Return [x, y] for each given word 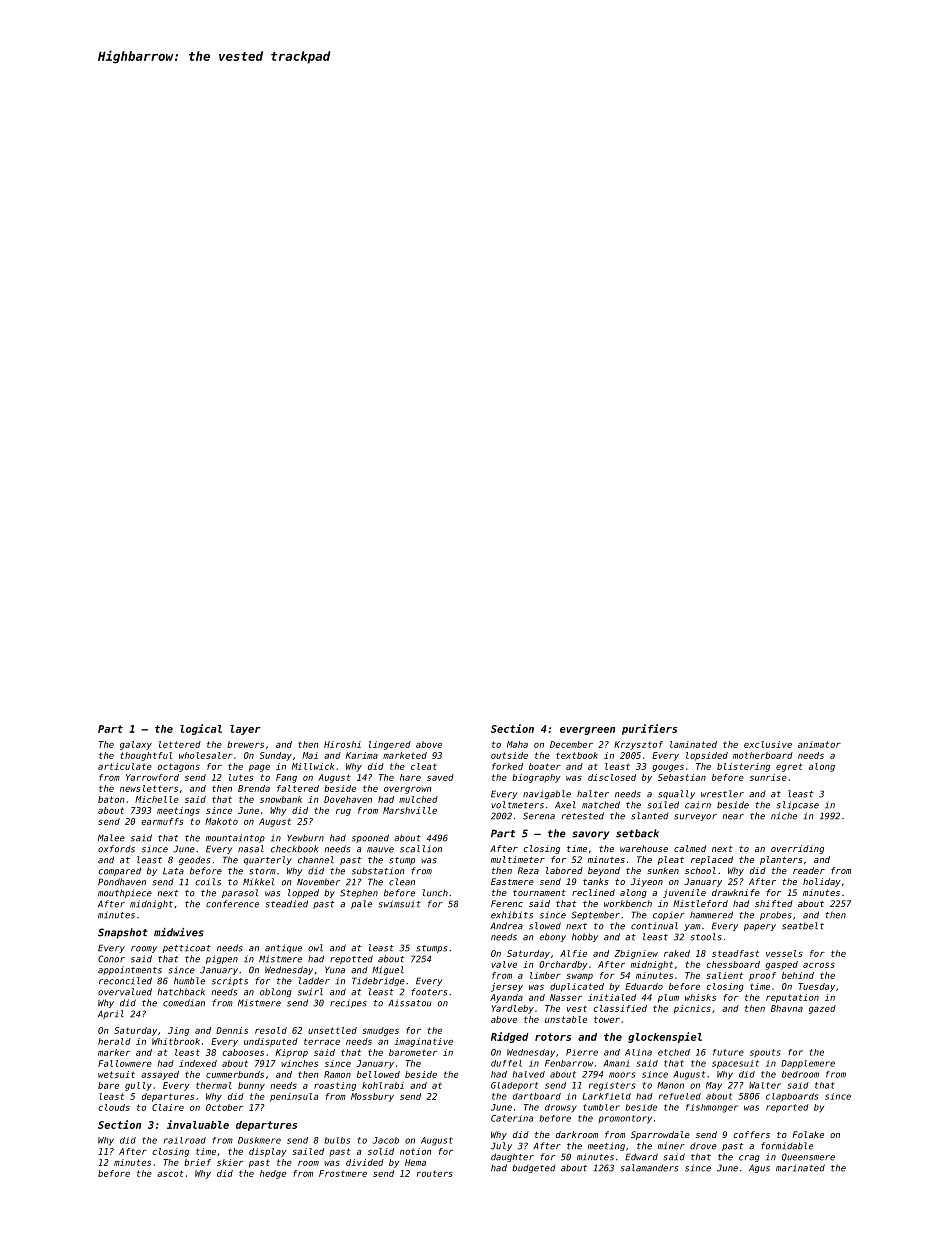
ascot [170, 1173]
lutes [241, 777]
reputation [792, 998]
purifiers [649, 729]
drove [703, 1146]
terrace [322, 1041]
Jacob [386, 1140]
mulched [418, 799]
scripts [230, 981]
